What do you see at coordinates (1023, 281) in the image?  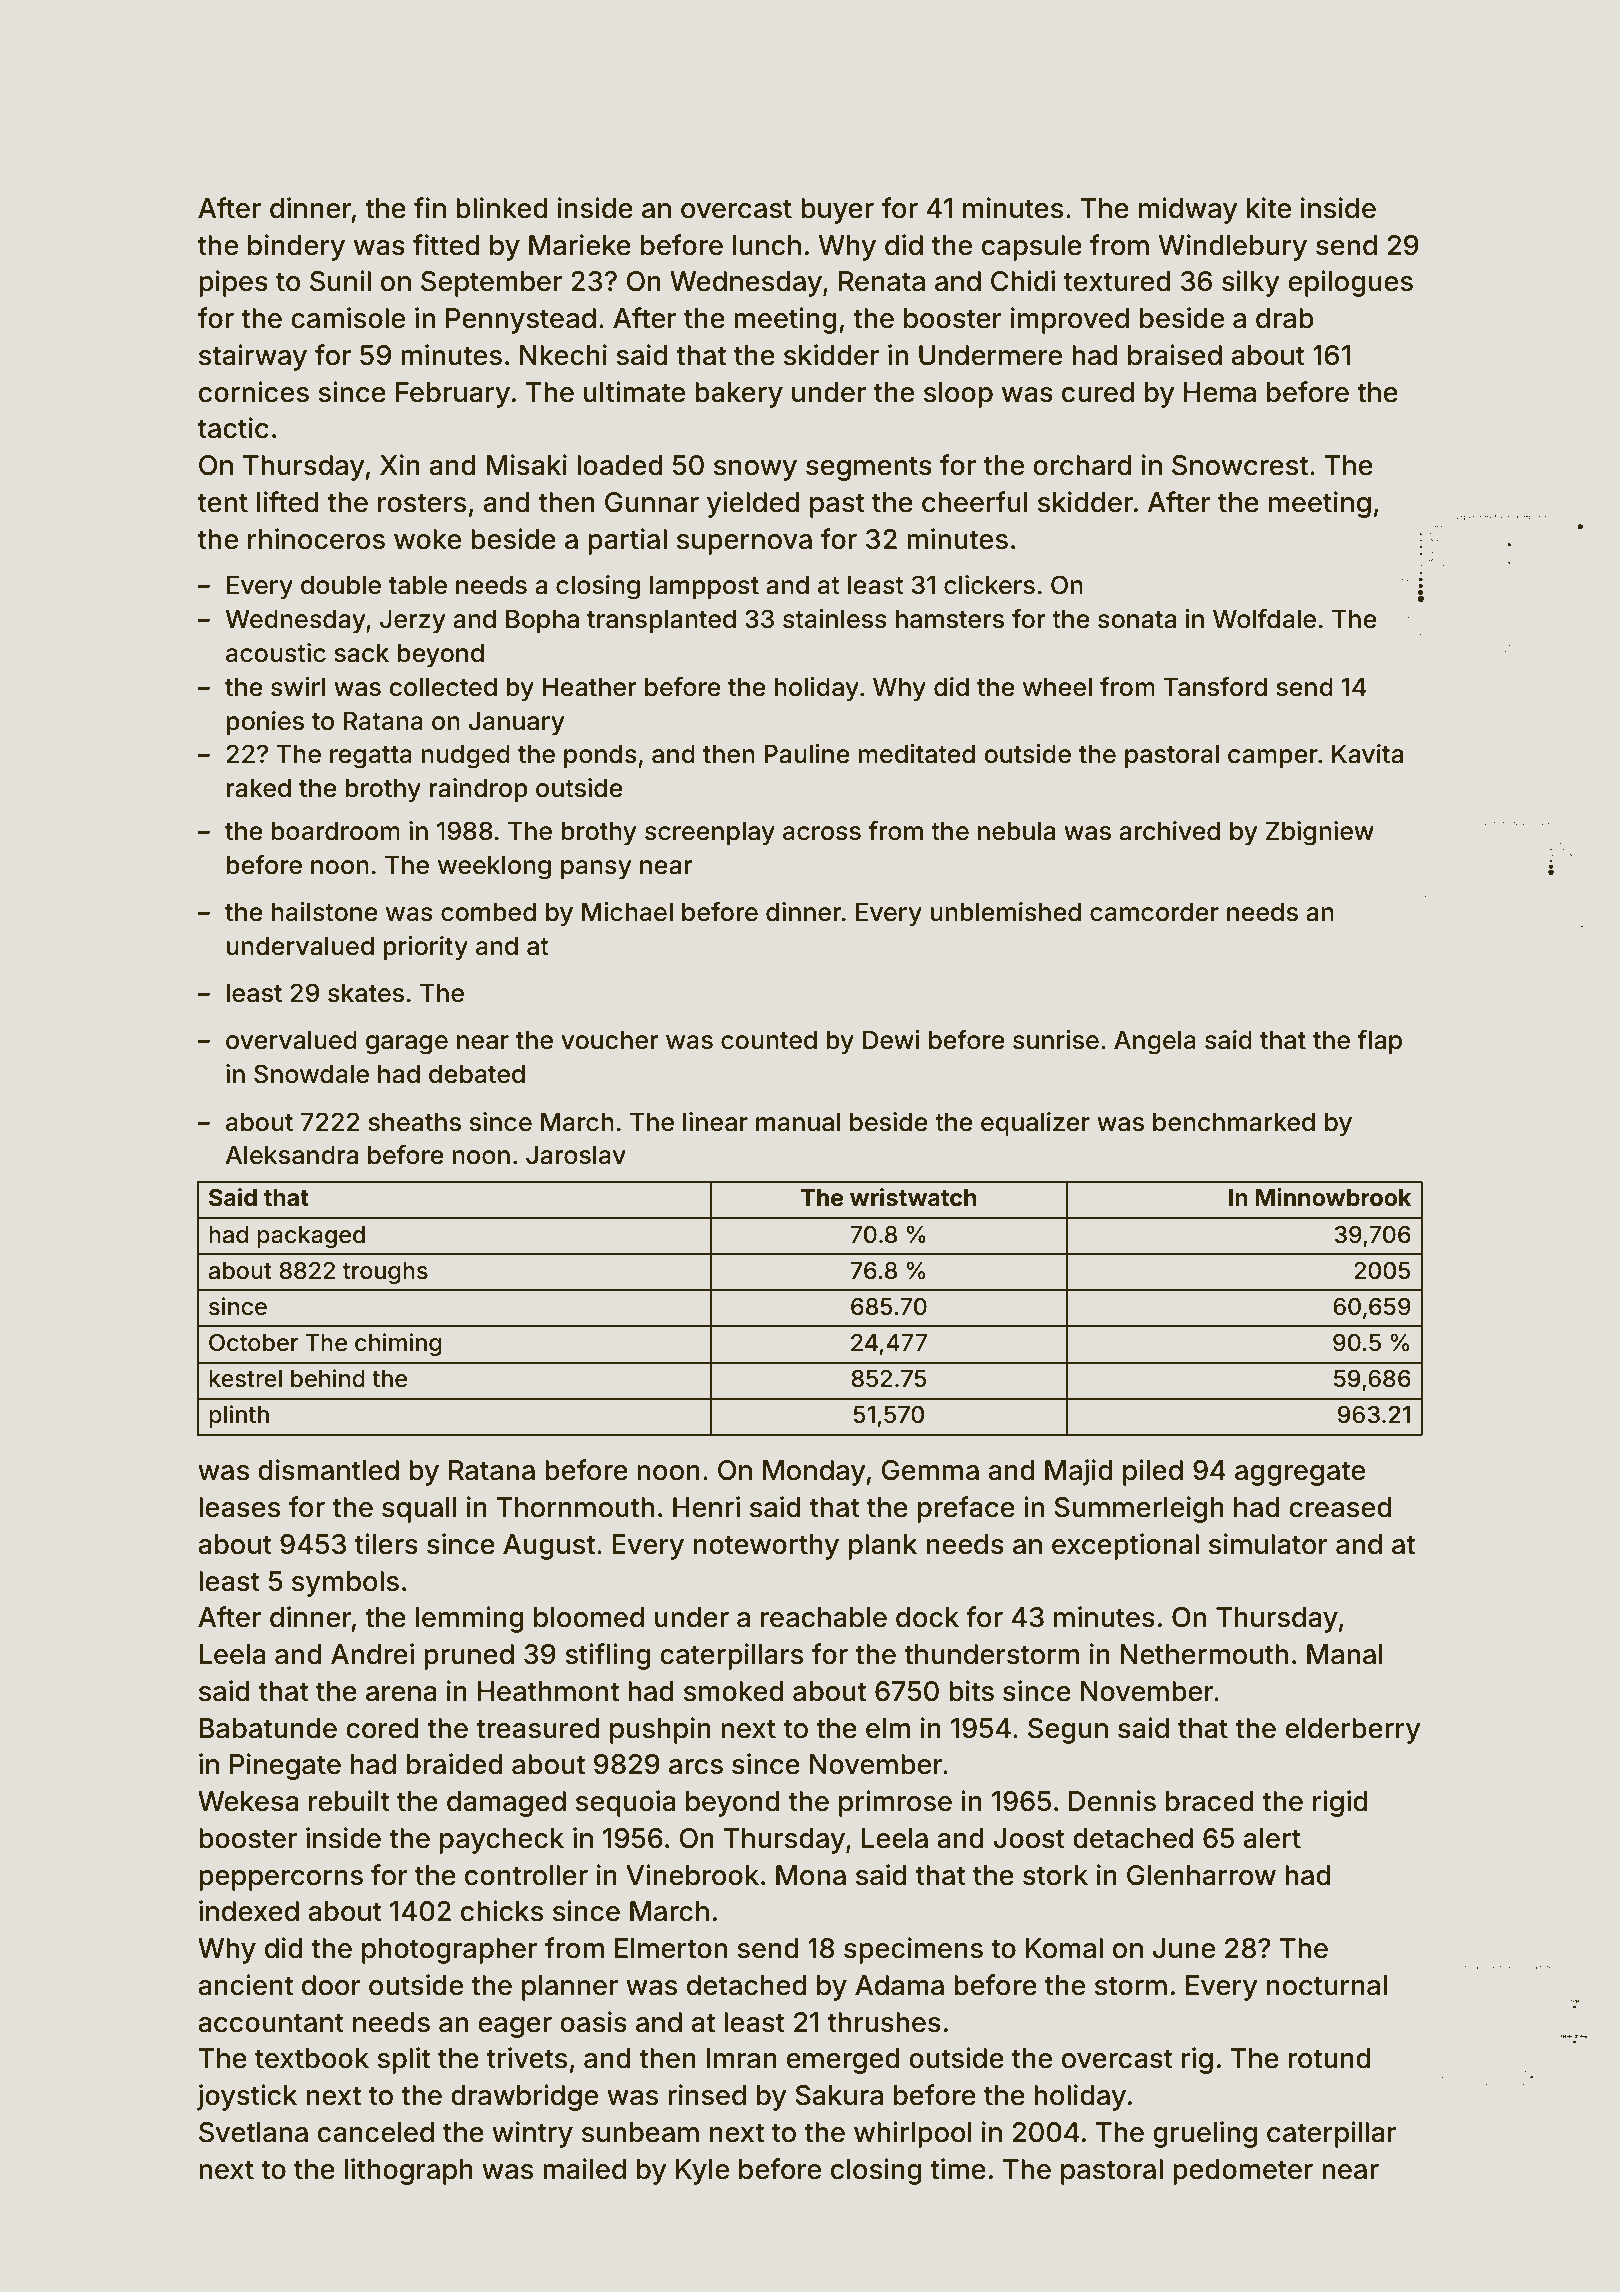 I see `Chidi` at bounding box center [1023, 281].
